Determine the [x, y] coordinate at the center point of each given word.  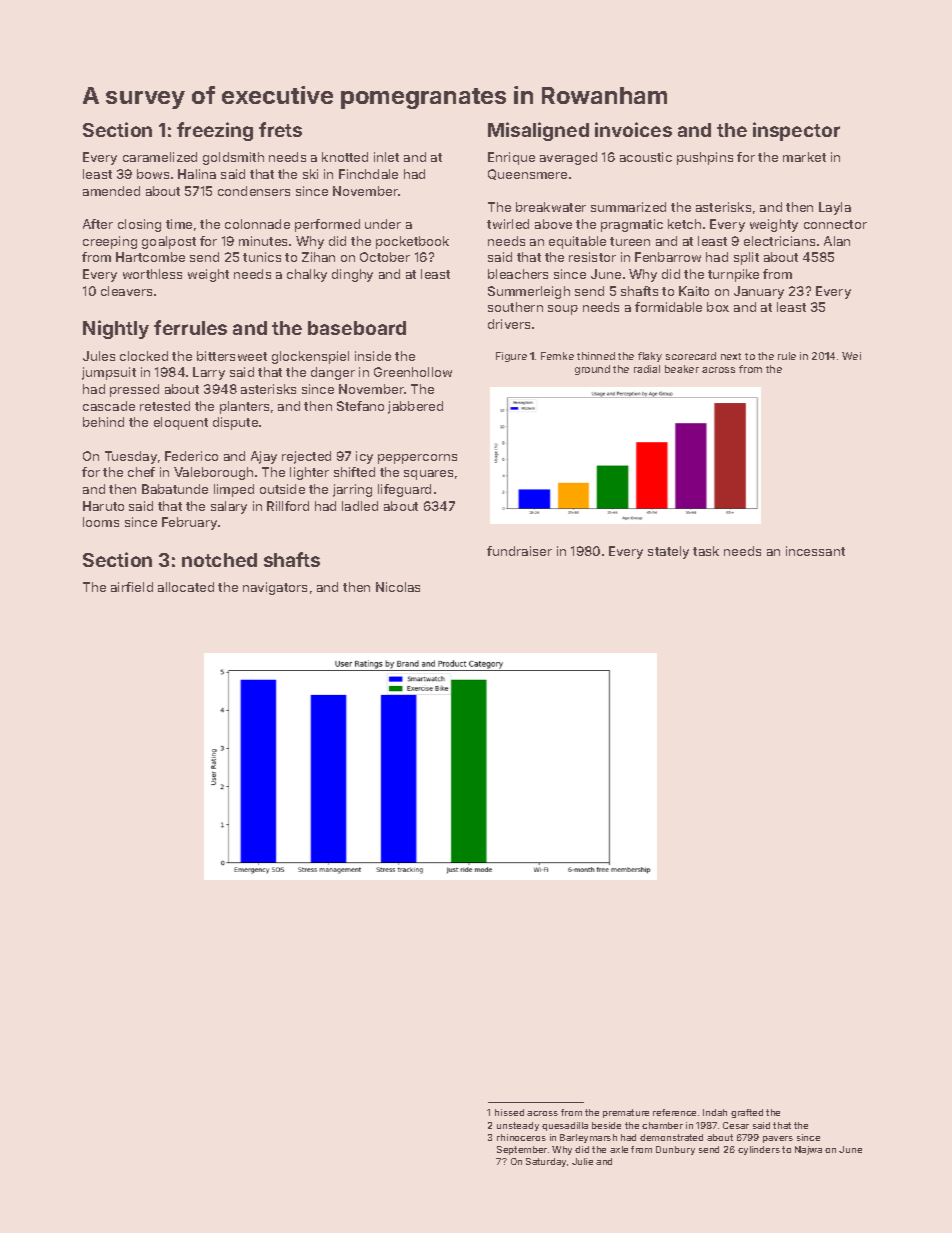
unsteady [518, 1126]
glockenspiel [310, 357]
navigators [275, 588]
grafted [747, 1113]
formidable [668, 307]
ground [592, 370]
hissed [509, 1112]
